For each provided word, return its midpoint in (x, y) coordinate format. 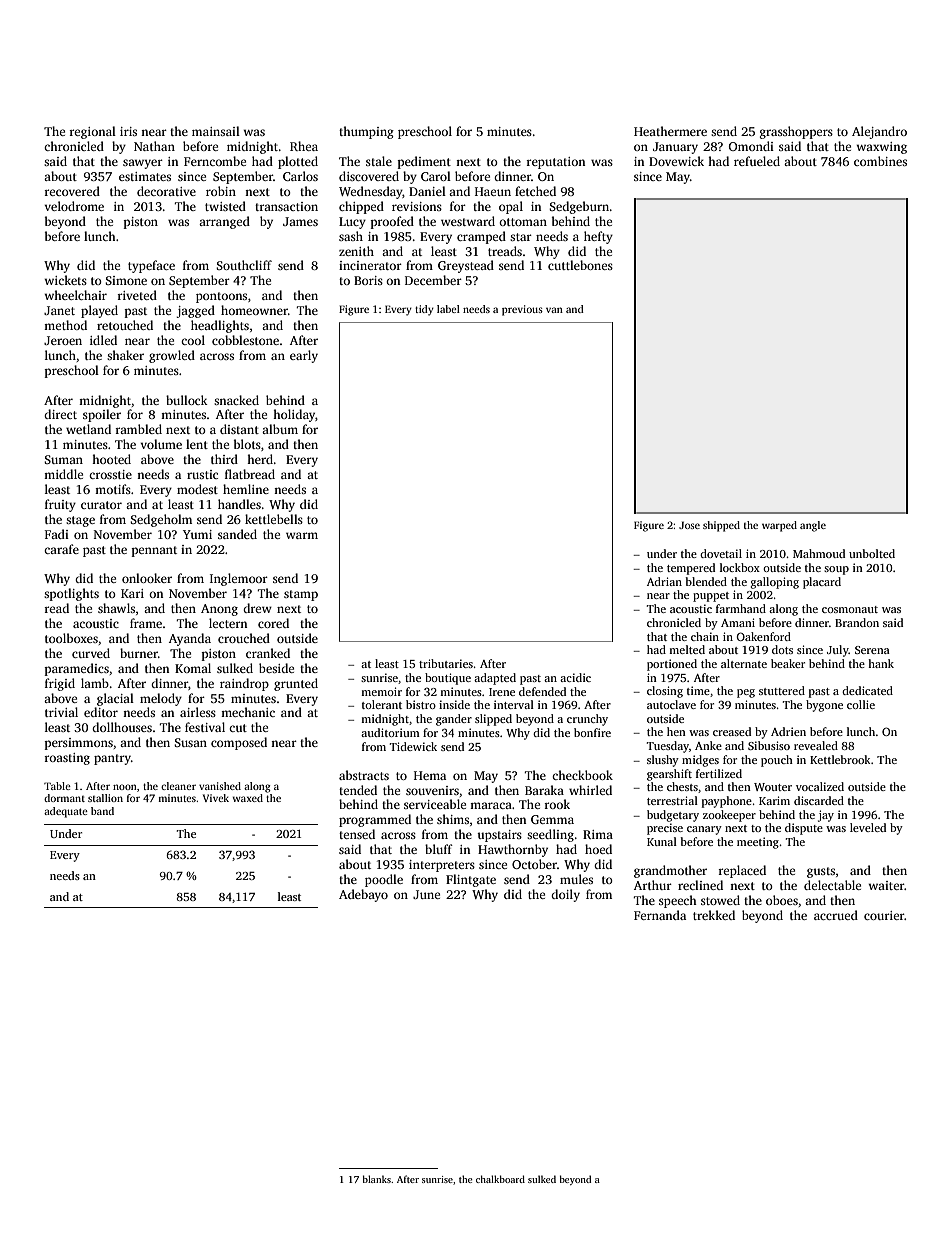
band (102, 811)
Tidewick (413, 746)
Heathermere (670, 131)
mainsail (216, 131)
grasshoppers (796, 132)
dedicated (867, 690)
